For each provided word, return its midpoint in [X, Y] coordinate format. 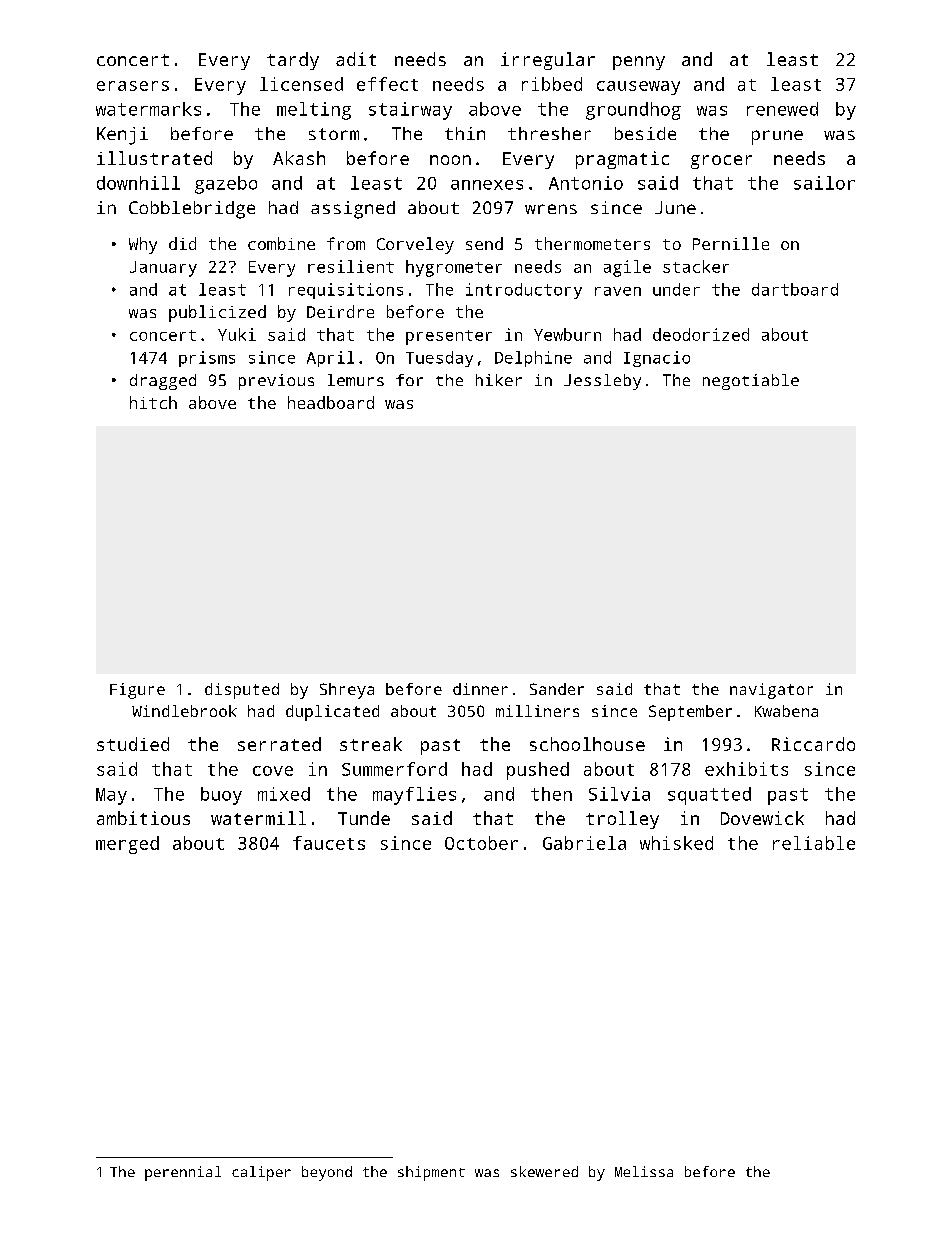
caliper [261, 1173]
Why [143, 245]
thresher [549, 133]
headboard [331, 402]
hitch [153, 402]
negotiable [751, 382]
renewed [782, 109]
